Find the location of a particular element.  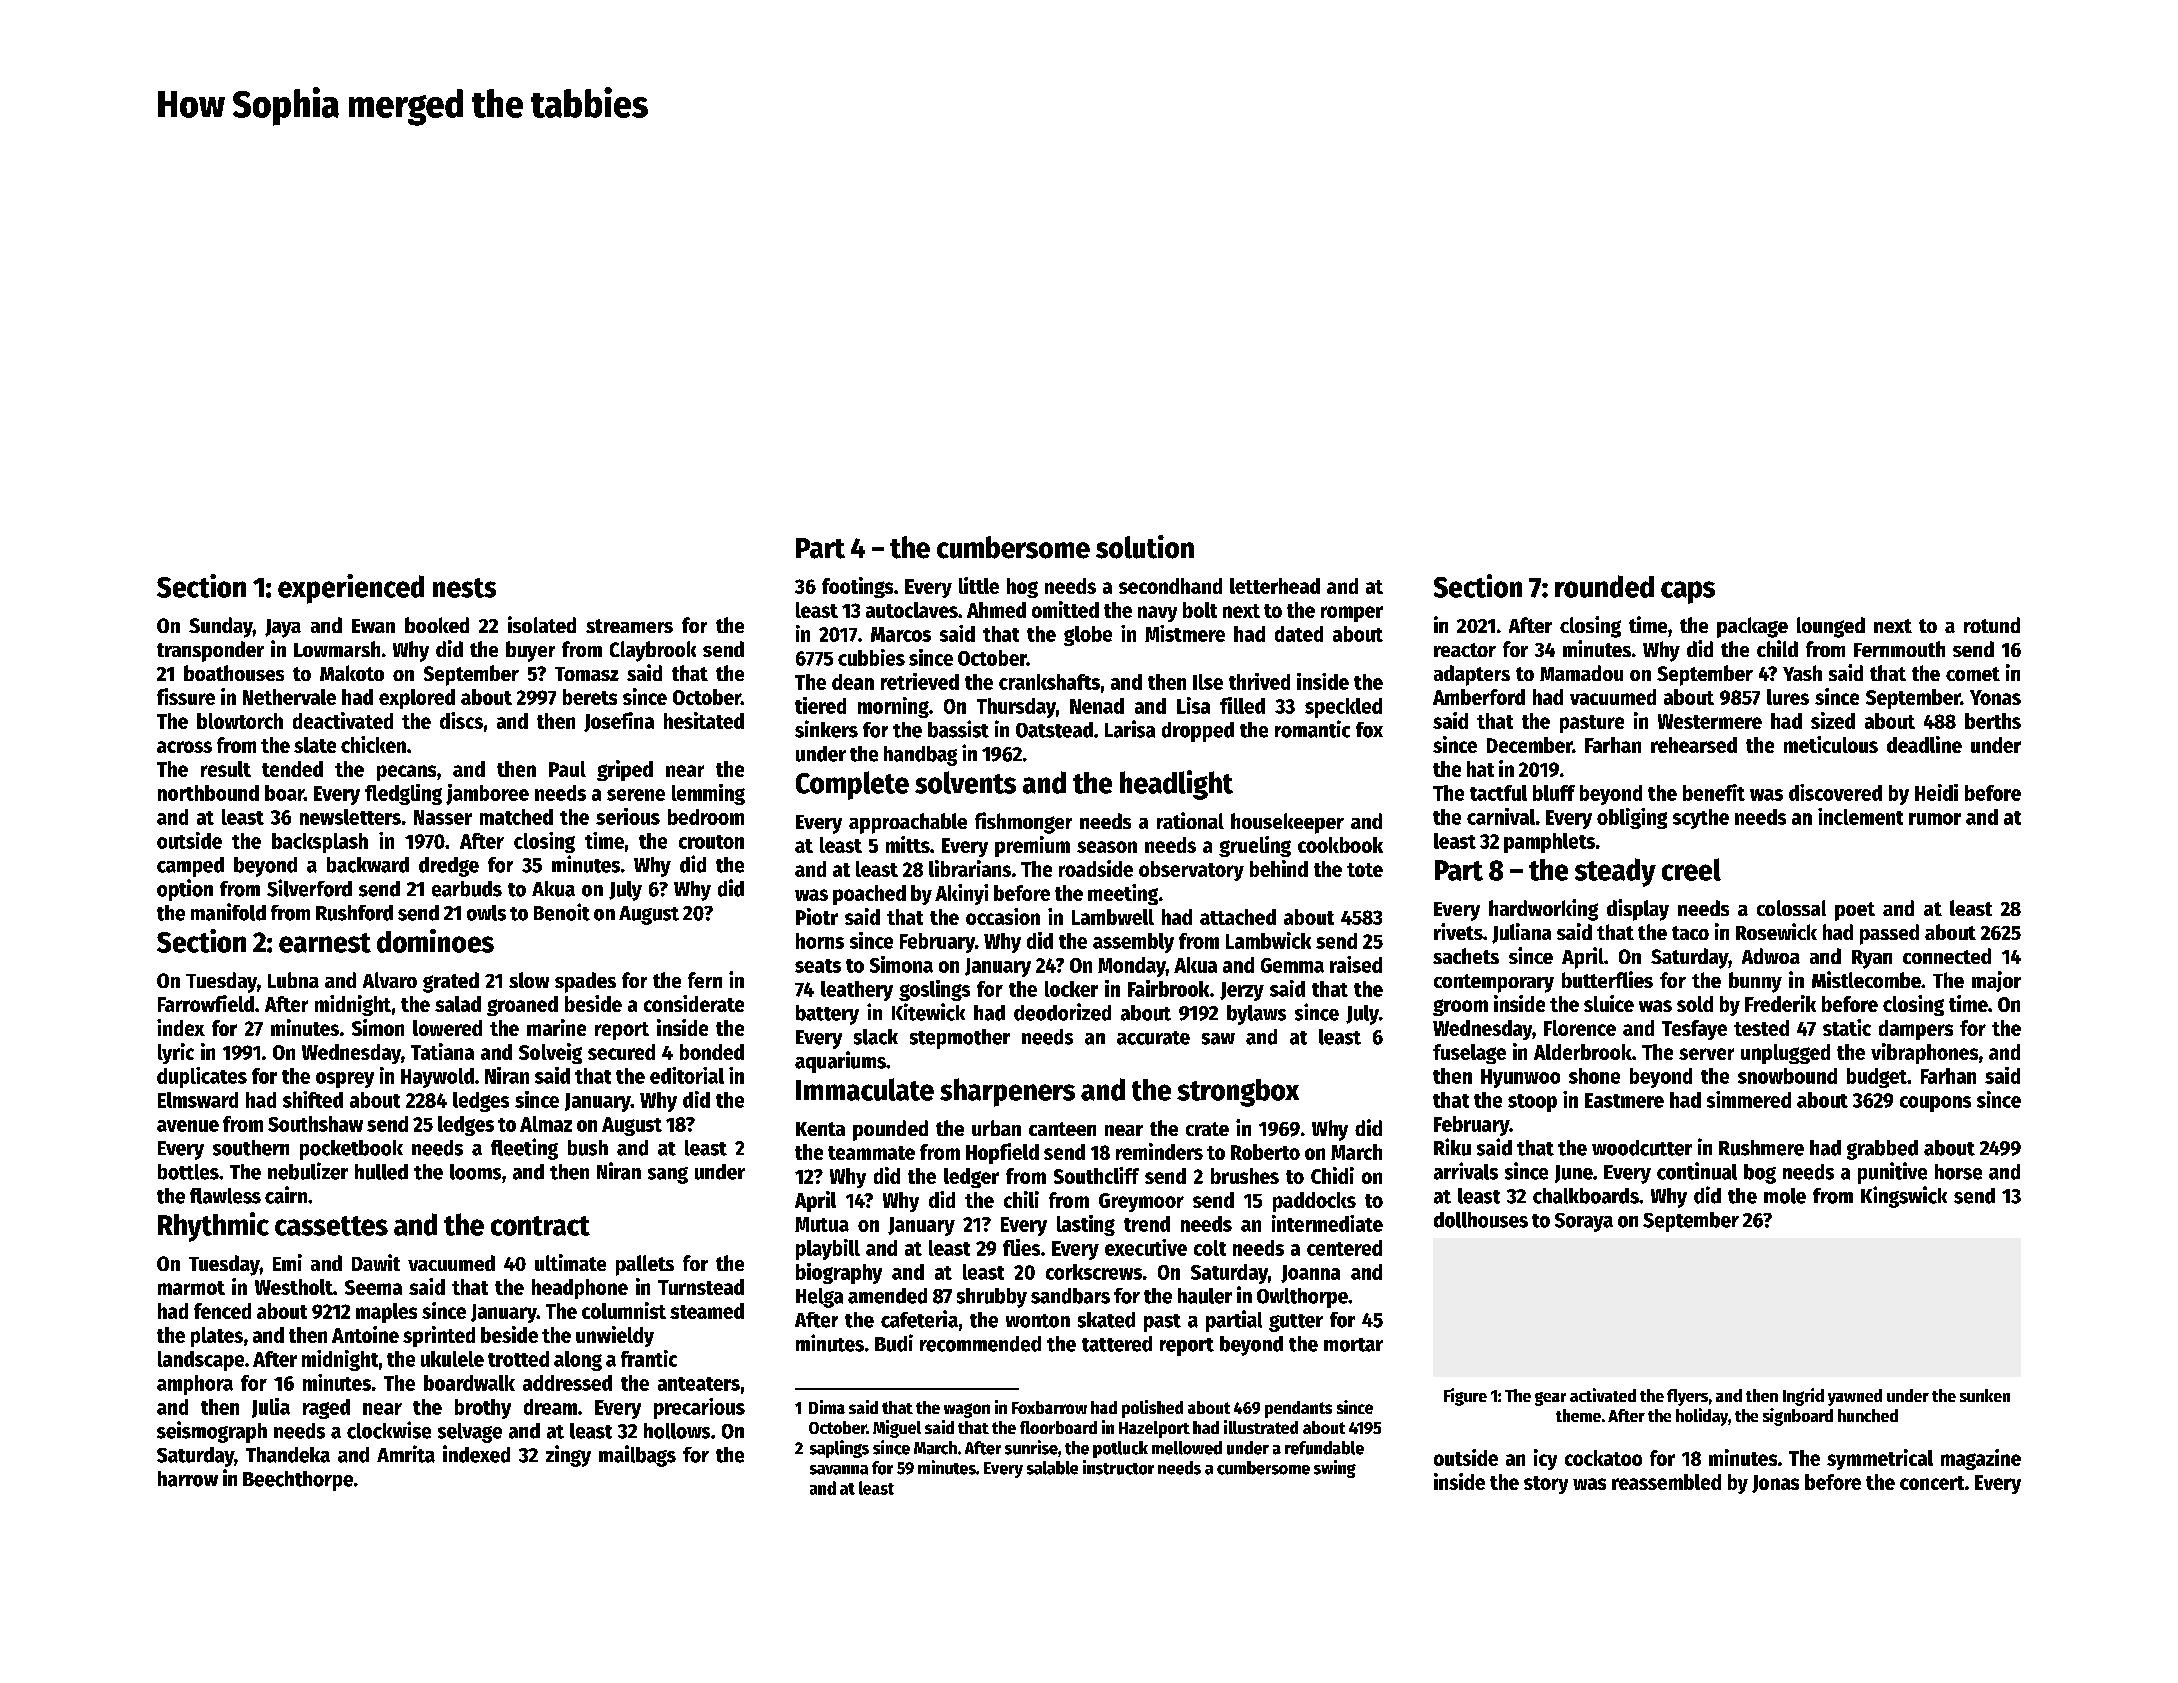

zingy is located at coordinates (568, 1456).
